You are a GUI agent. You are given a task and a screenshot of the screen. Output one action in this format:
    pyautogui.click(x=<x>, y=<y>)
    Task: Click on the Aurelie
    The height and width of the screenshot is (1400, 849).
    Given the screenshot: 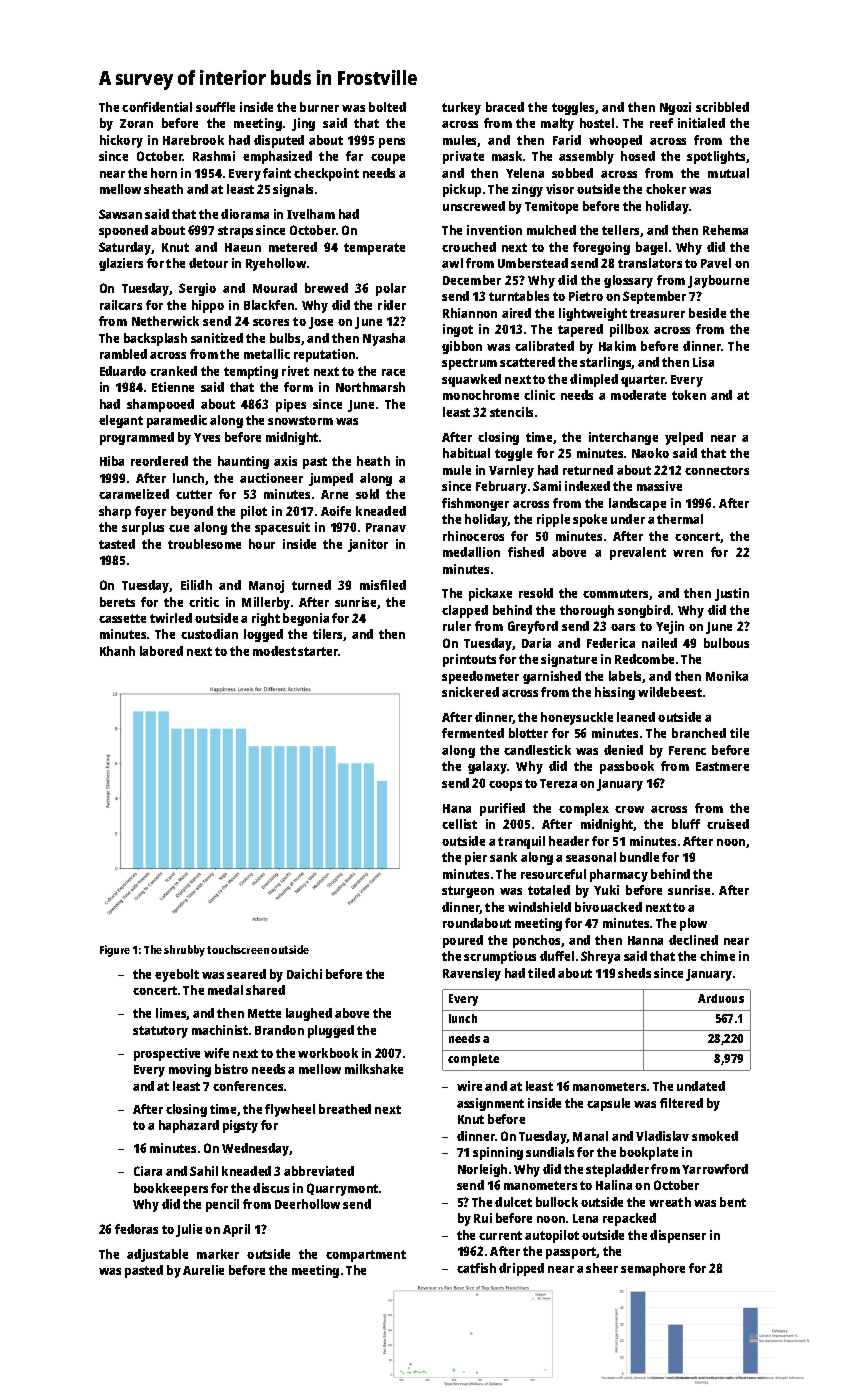 What is the action you would take?
    pyautogui.click(x=203, y=1270)
